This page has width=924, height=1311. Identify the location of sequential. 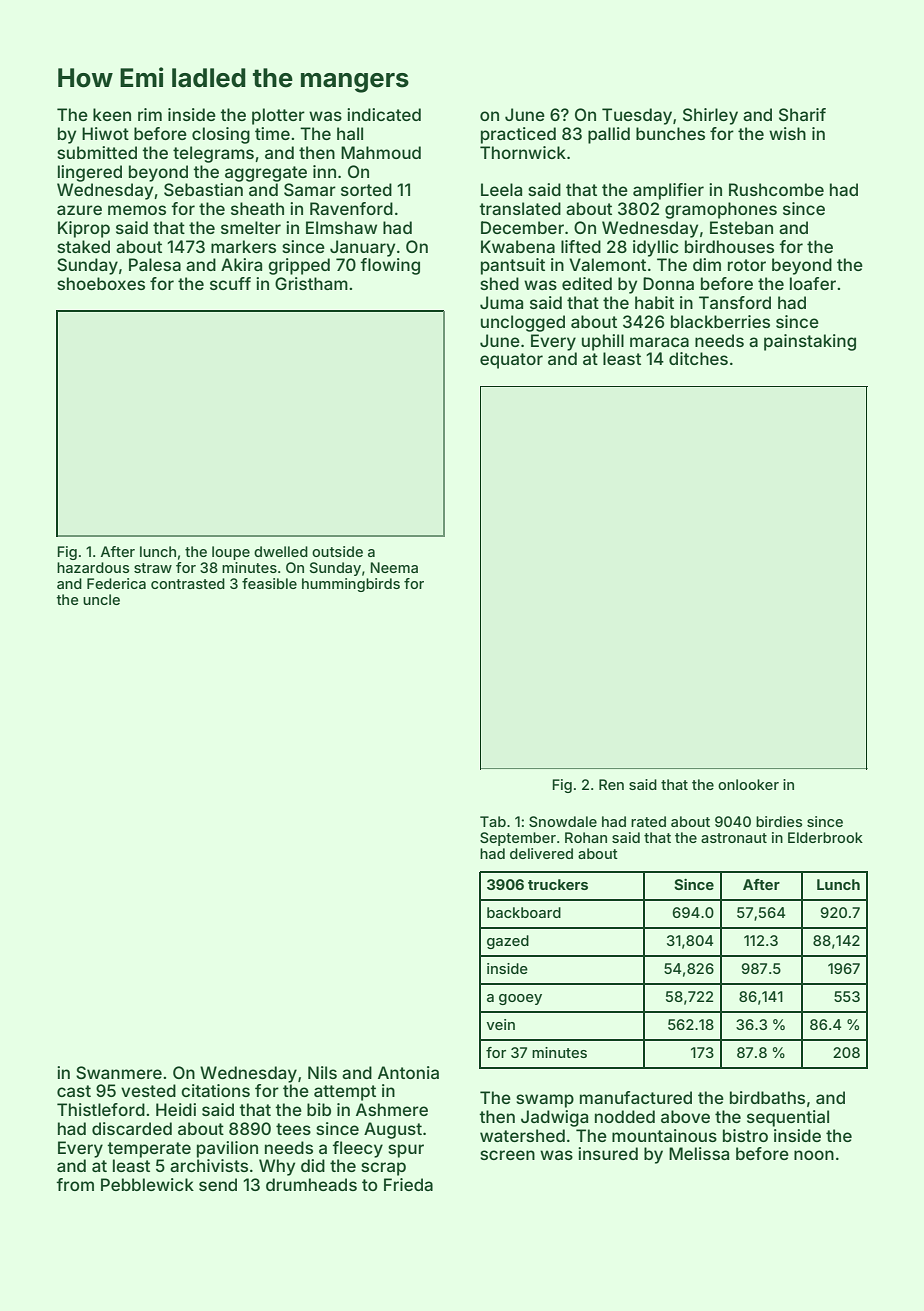
(788, 1118).
